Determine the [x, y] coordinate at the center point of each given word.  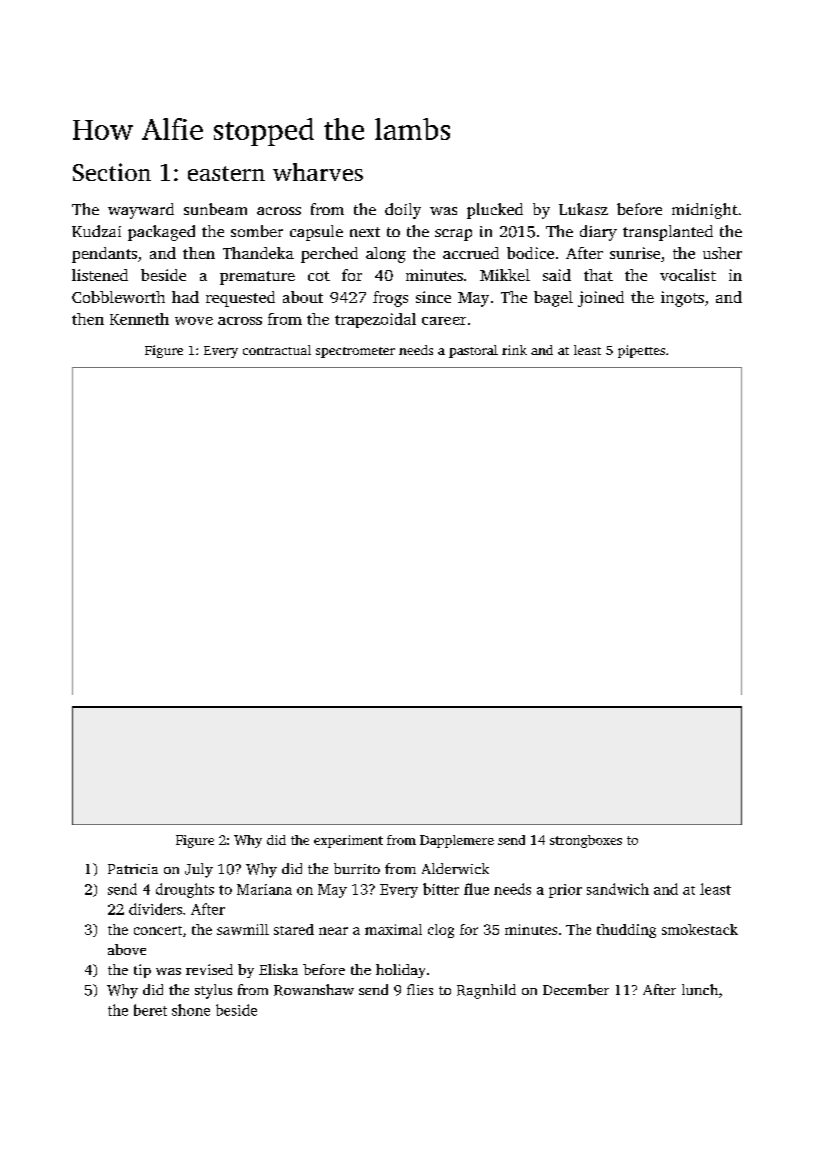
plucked [495, 211]
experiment [348, 841]
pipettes [641, 351]
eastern [226, 173]
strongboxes [586, 841]
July [199, 870]
